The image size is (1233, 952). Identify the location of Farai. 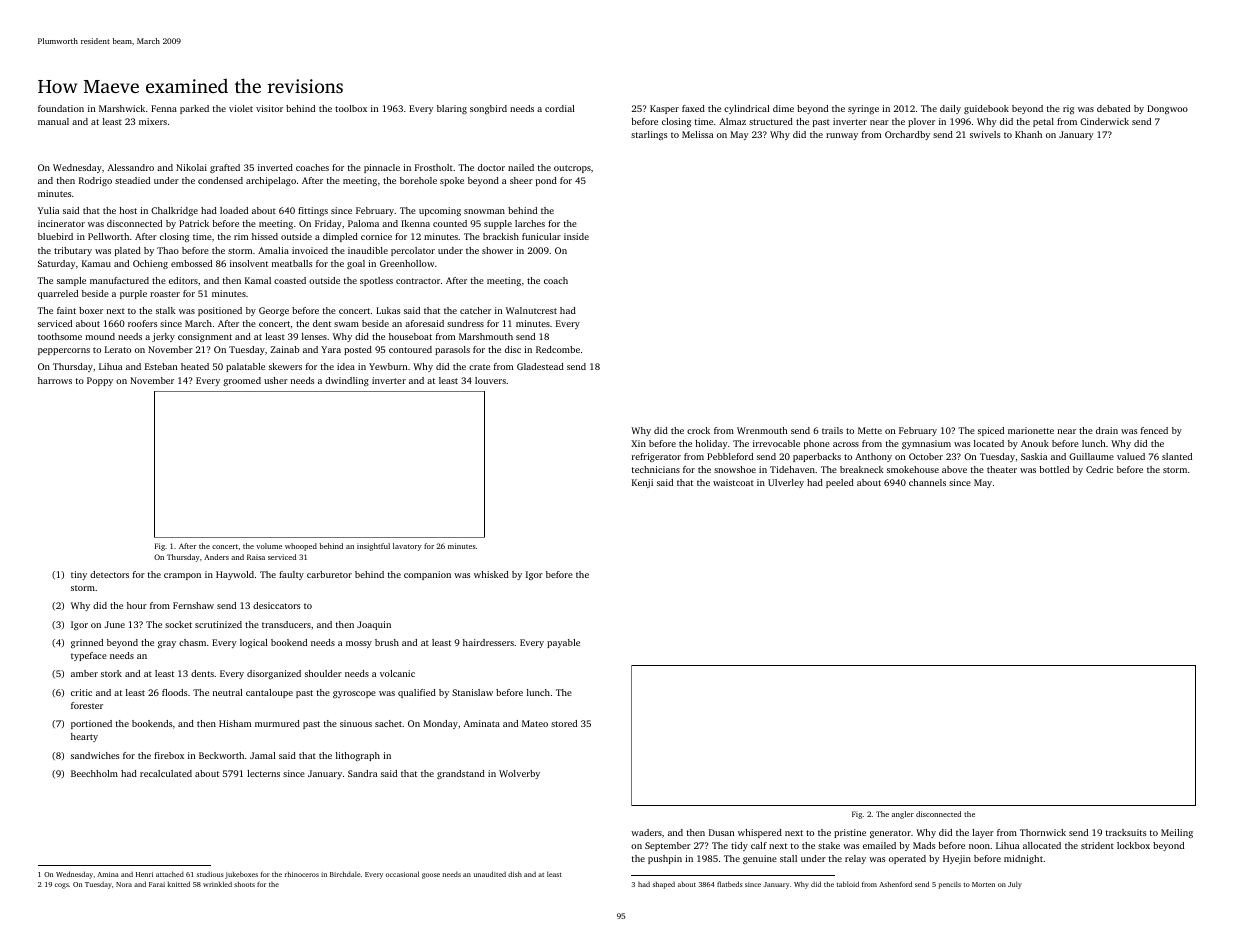
(157, 884).
